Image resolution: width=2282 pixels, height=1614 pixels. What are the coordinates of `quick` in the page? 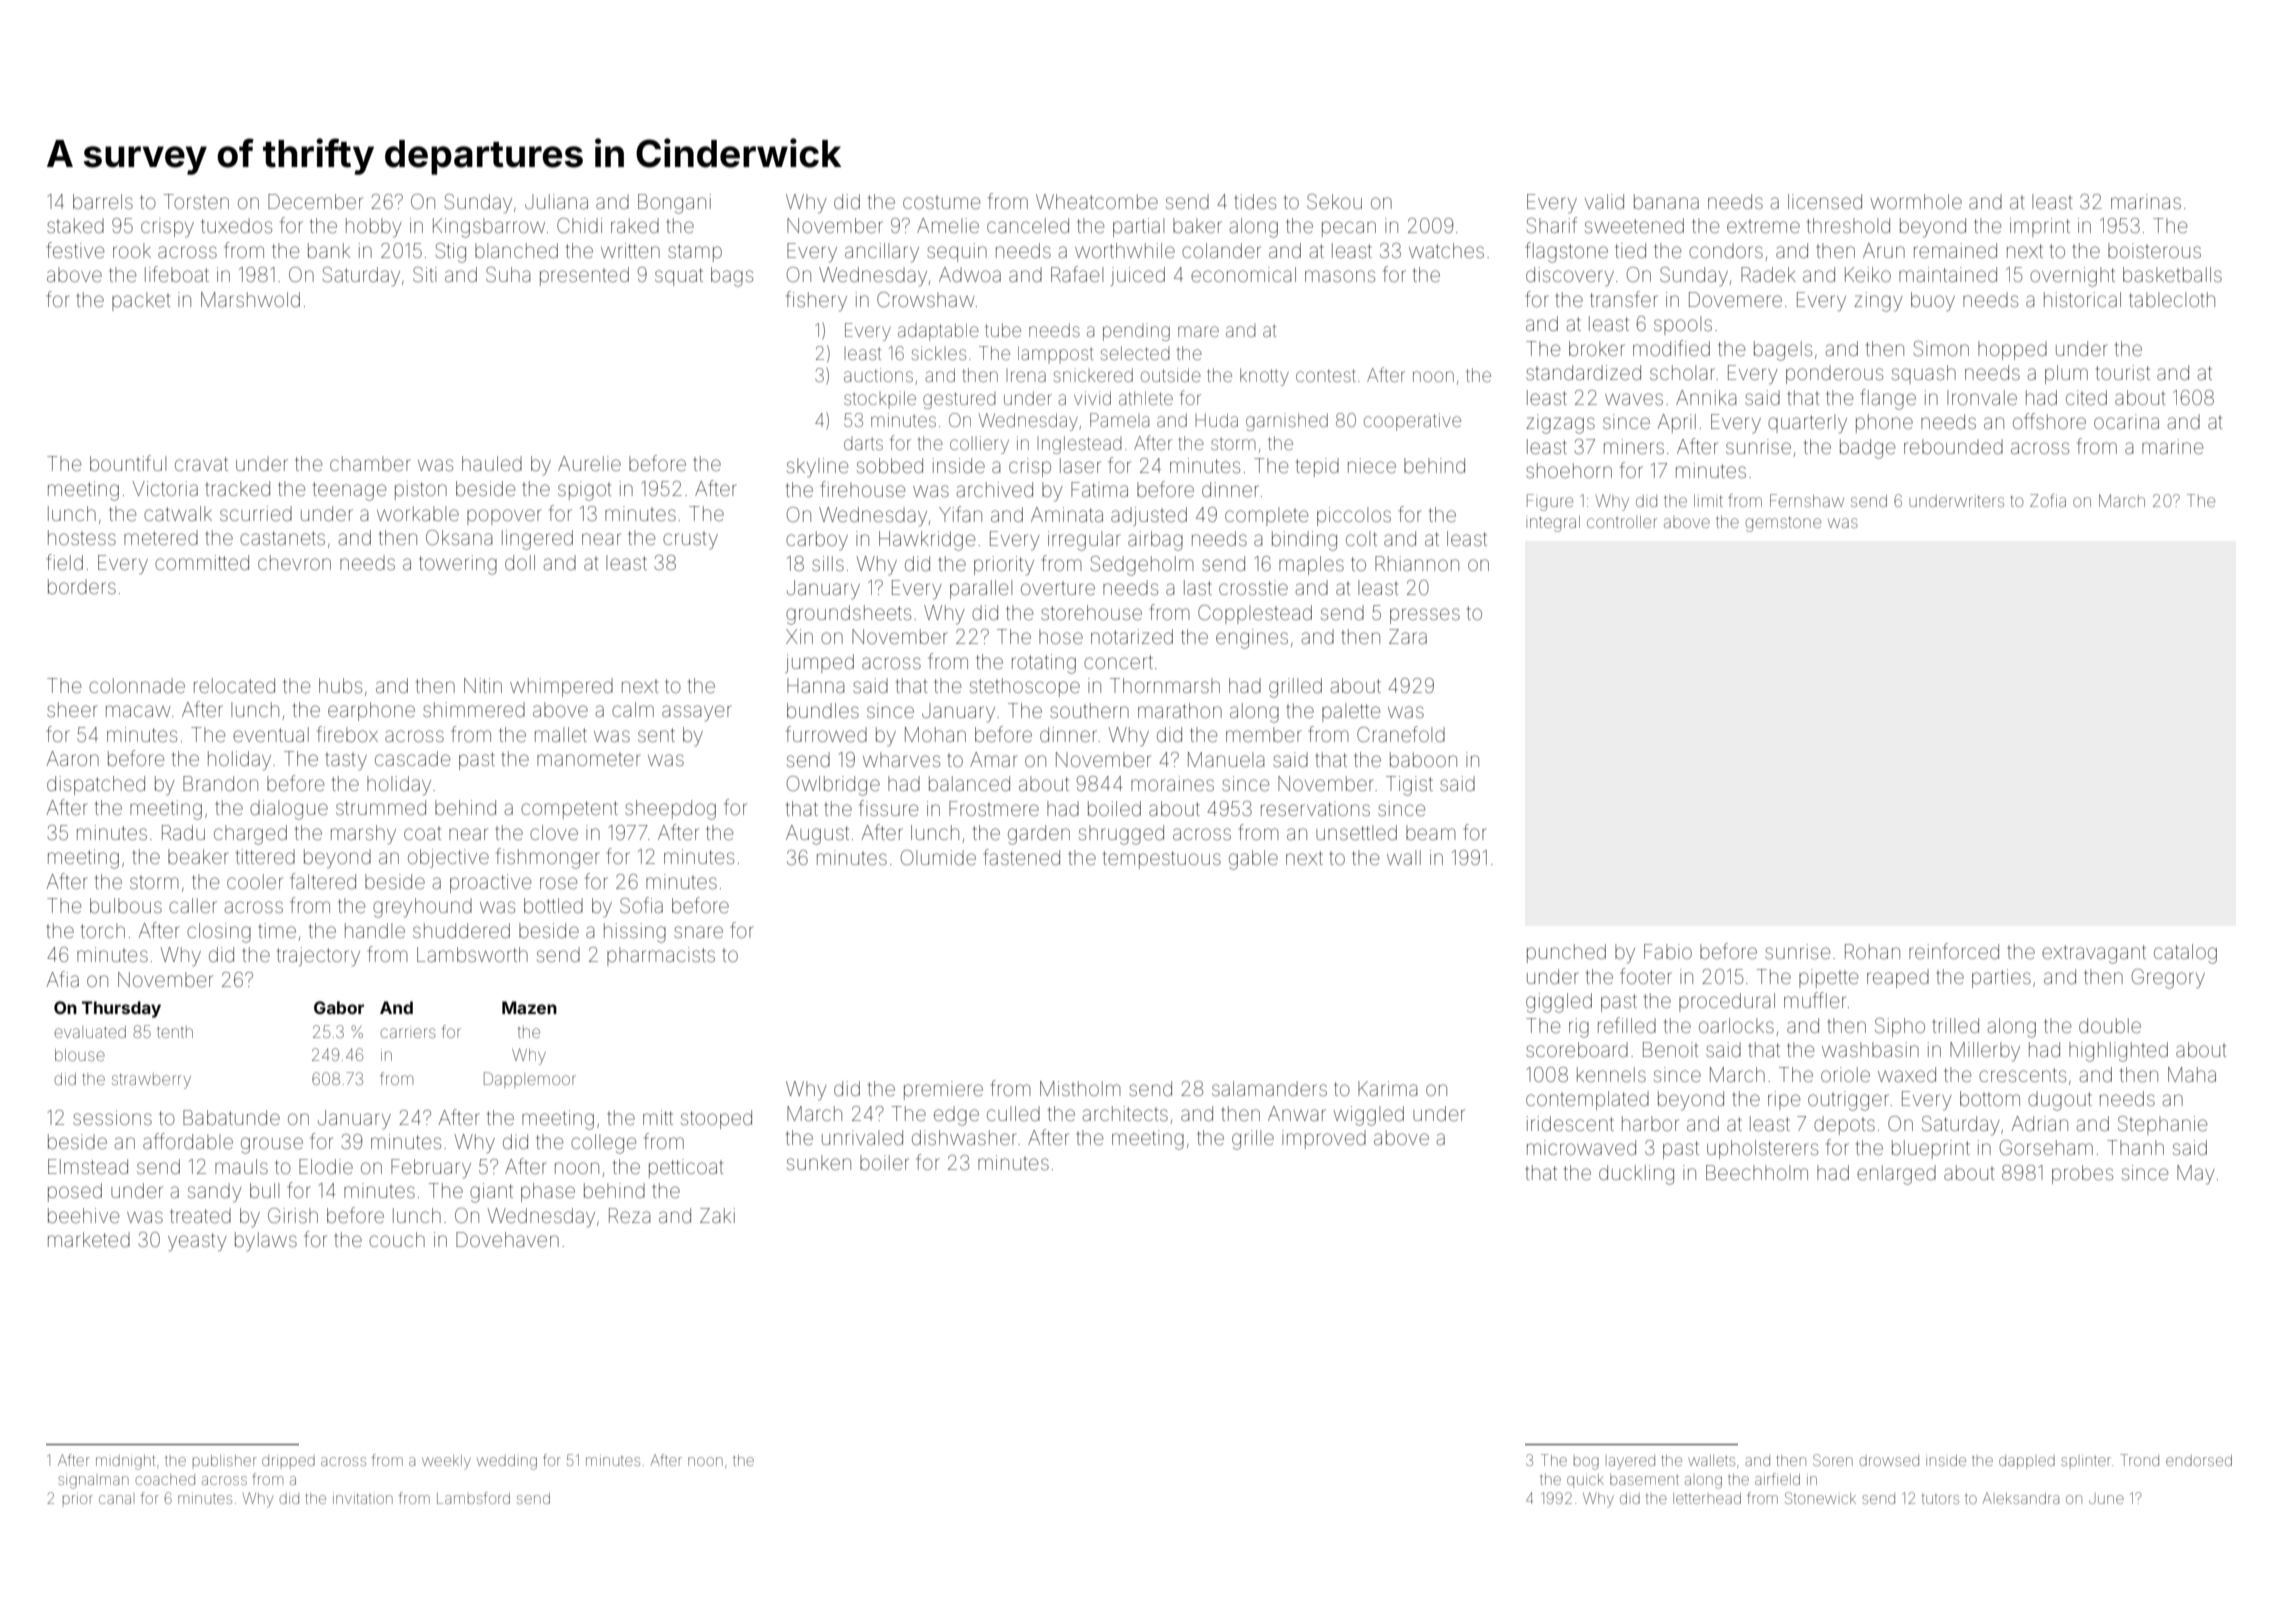 It's located at (1585, 1481).
